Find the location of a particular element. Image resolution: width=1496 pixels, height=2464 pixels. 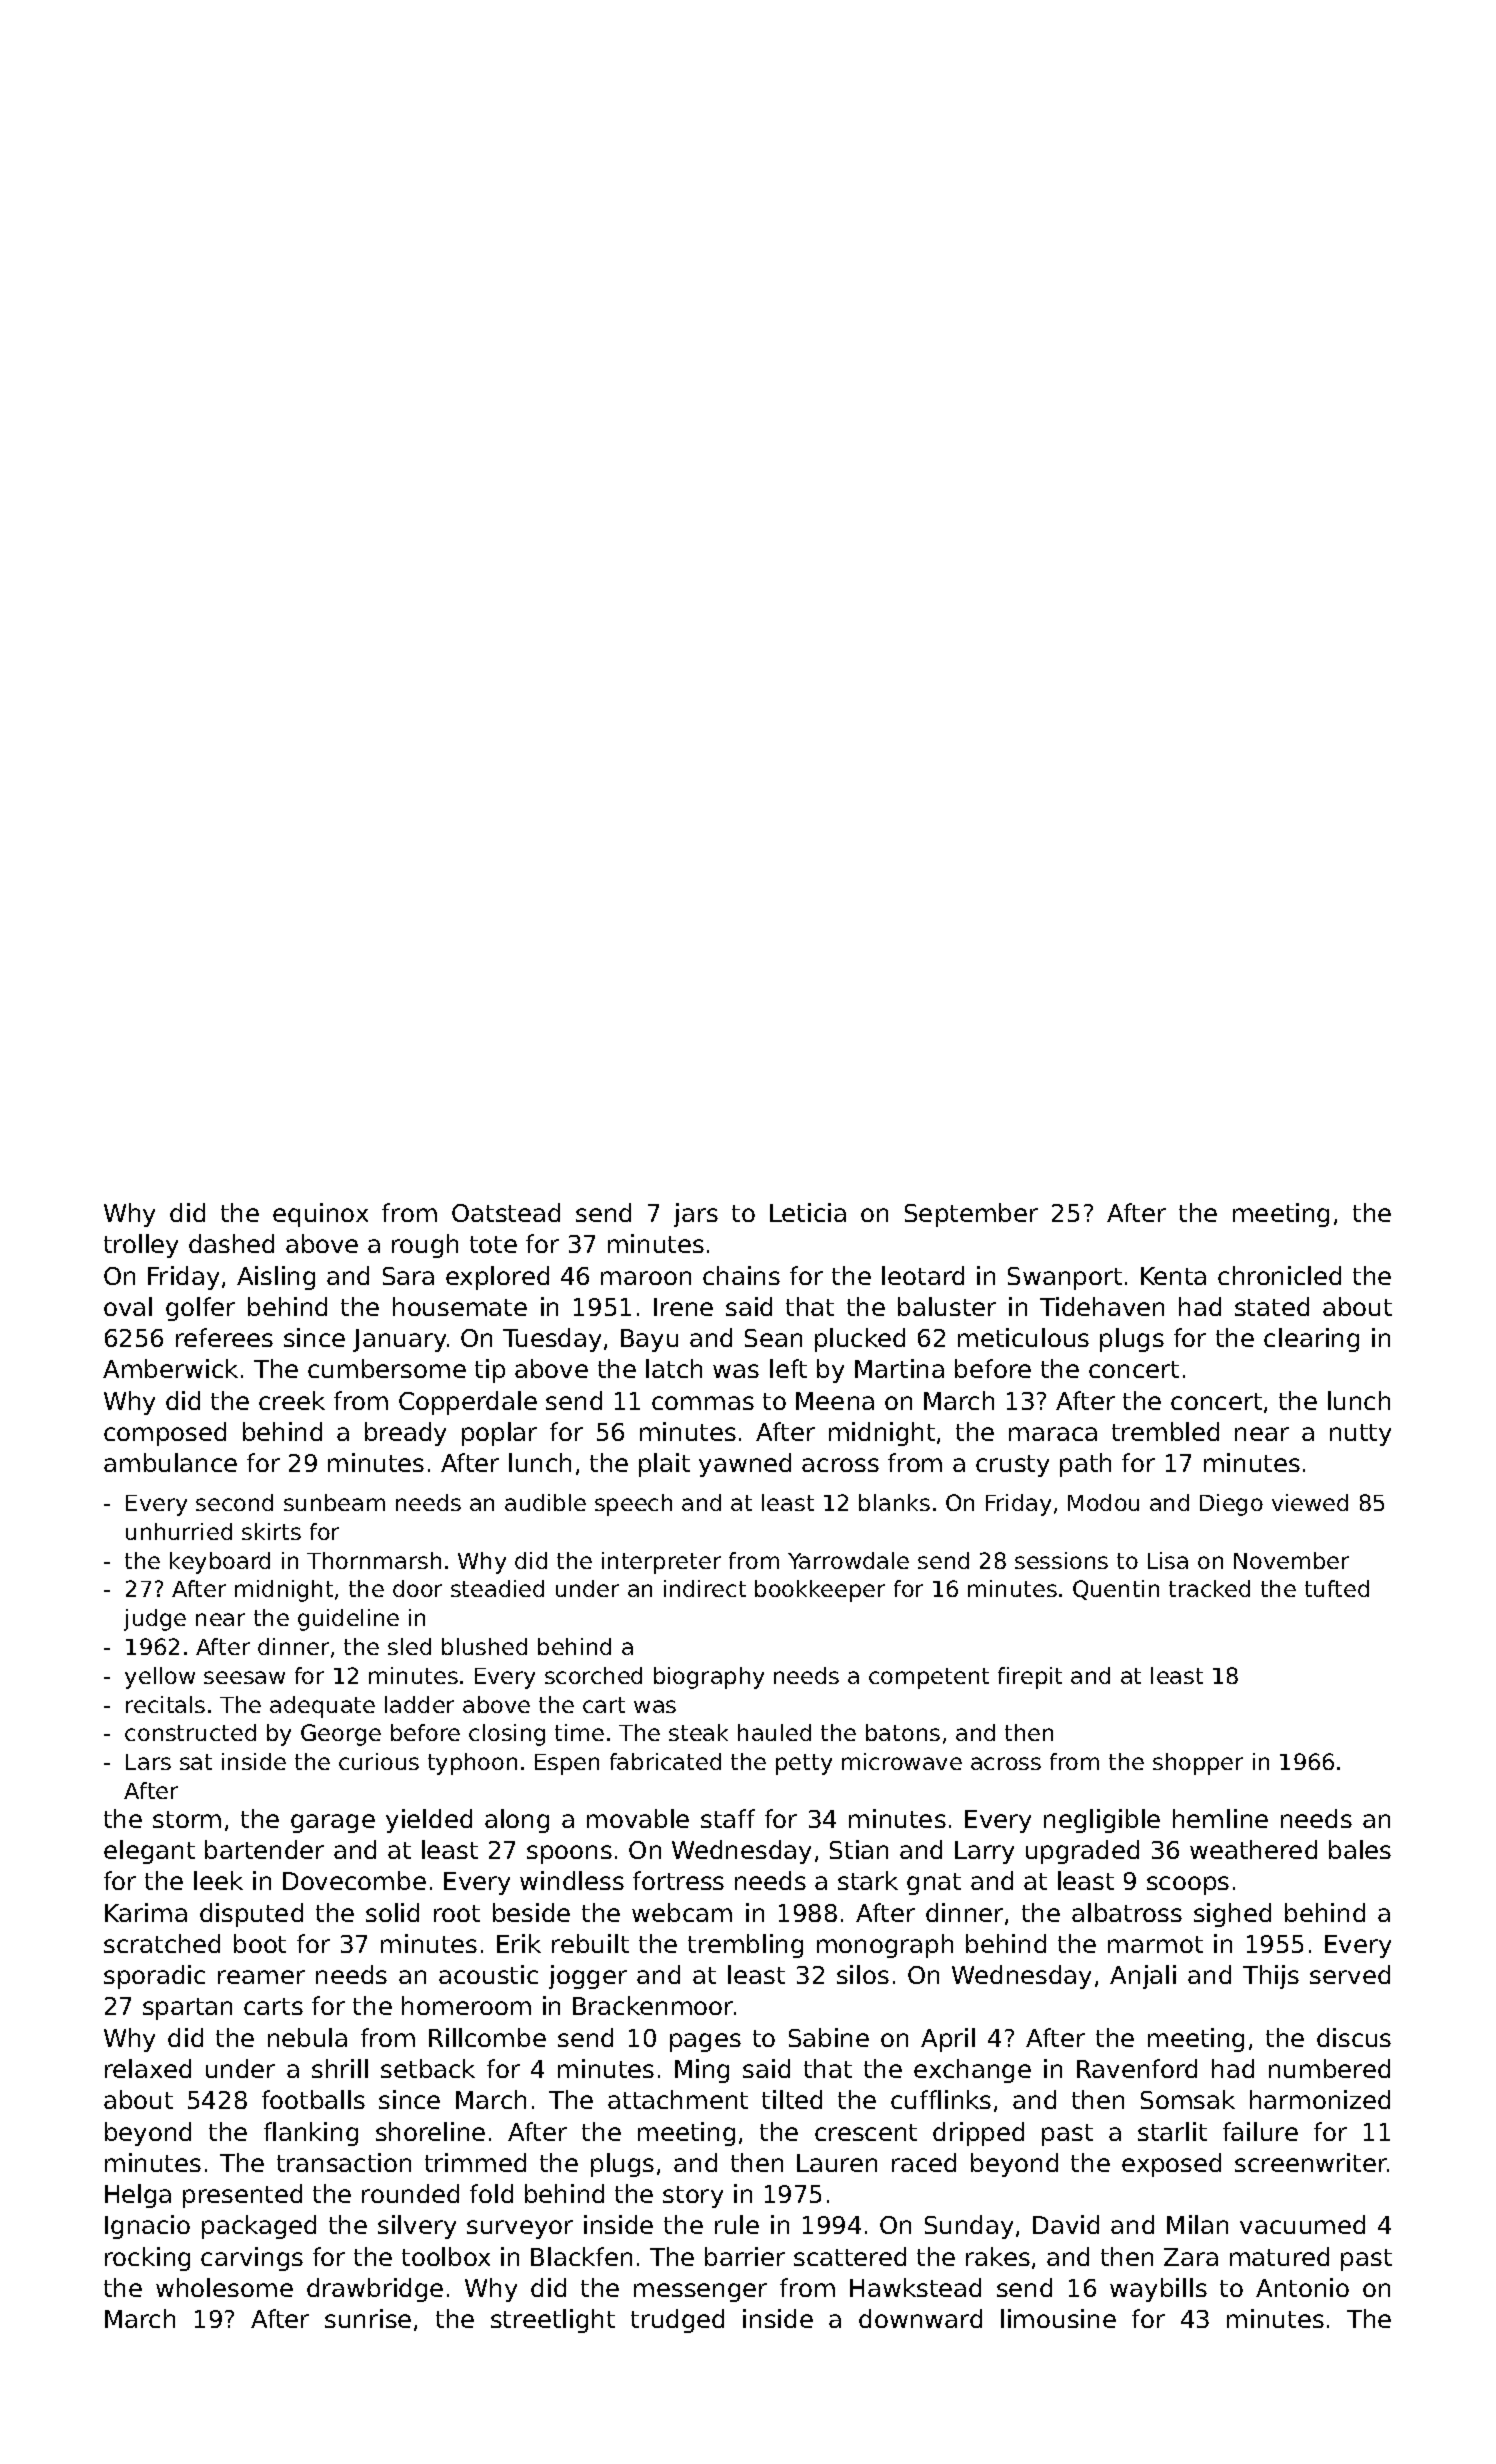

Antonio is located at coordinates (1302, 2287).
